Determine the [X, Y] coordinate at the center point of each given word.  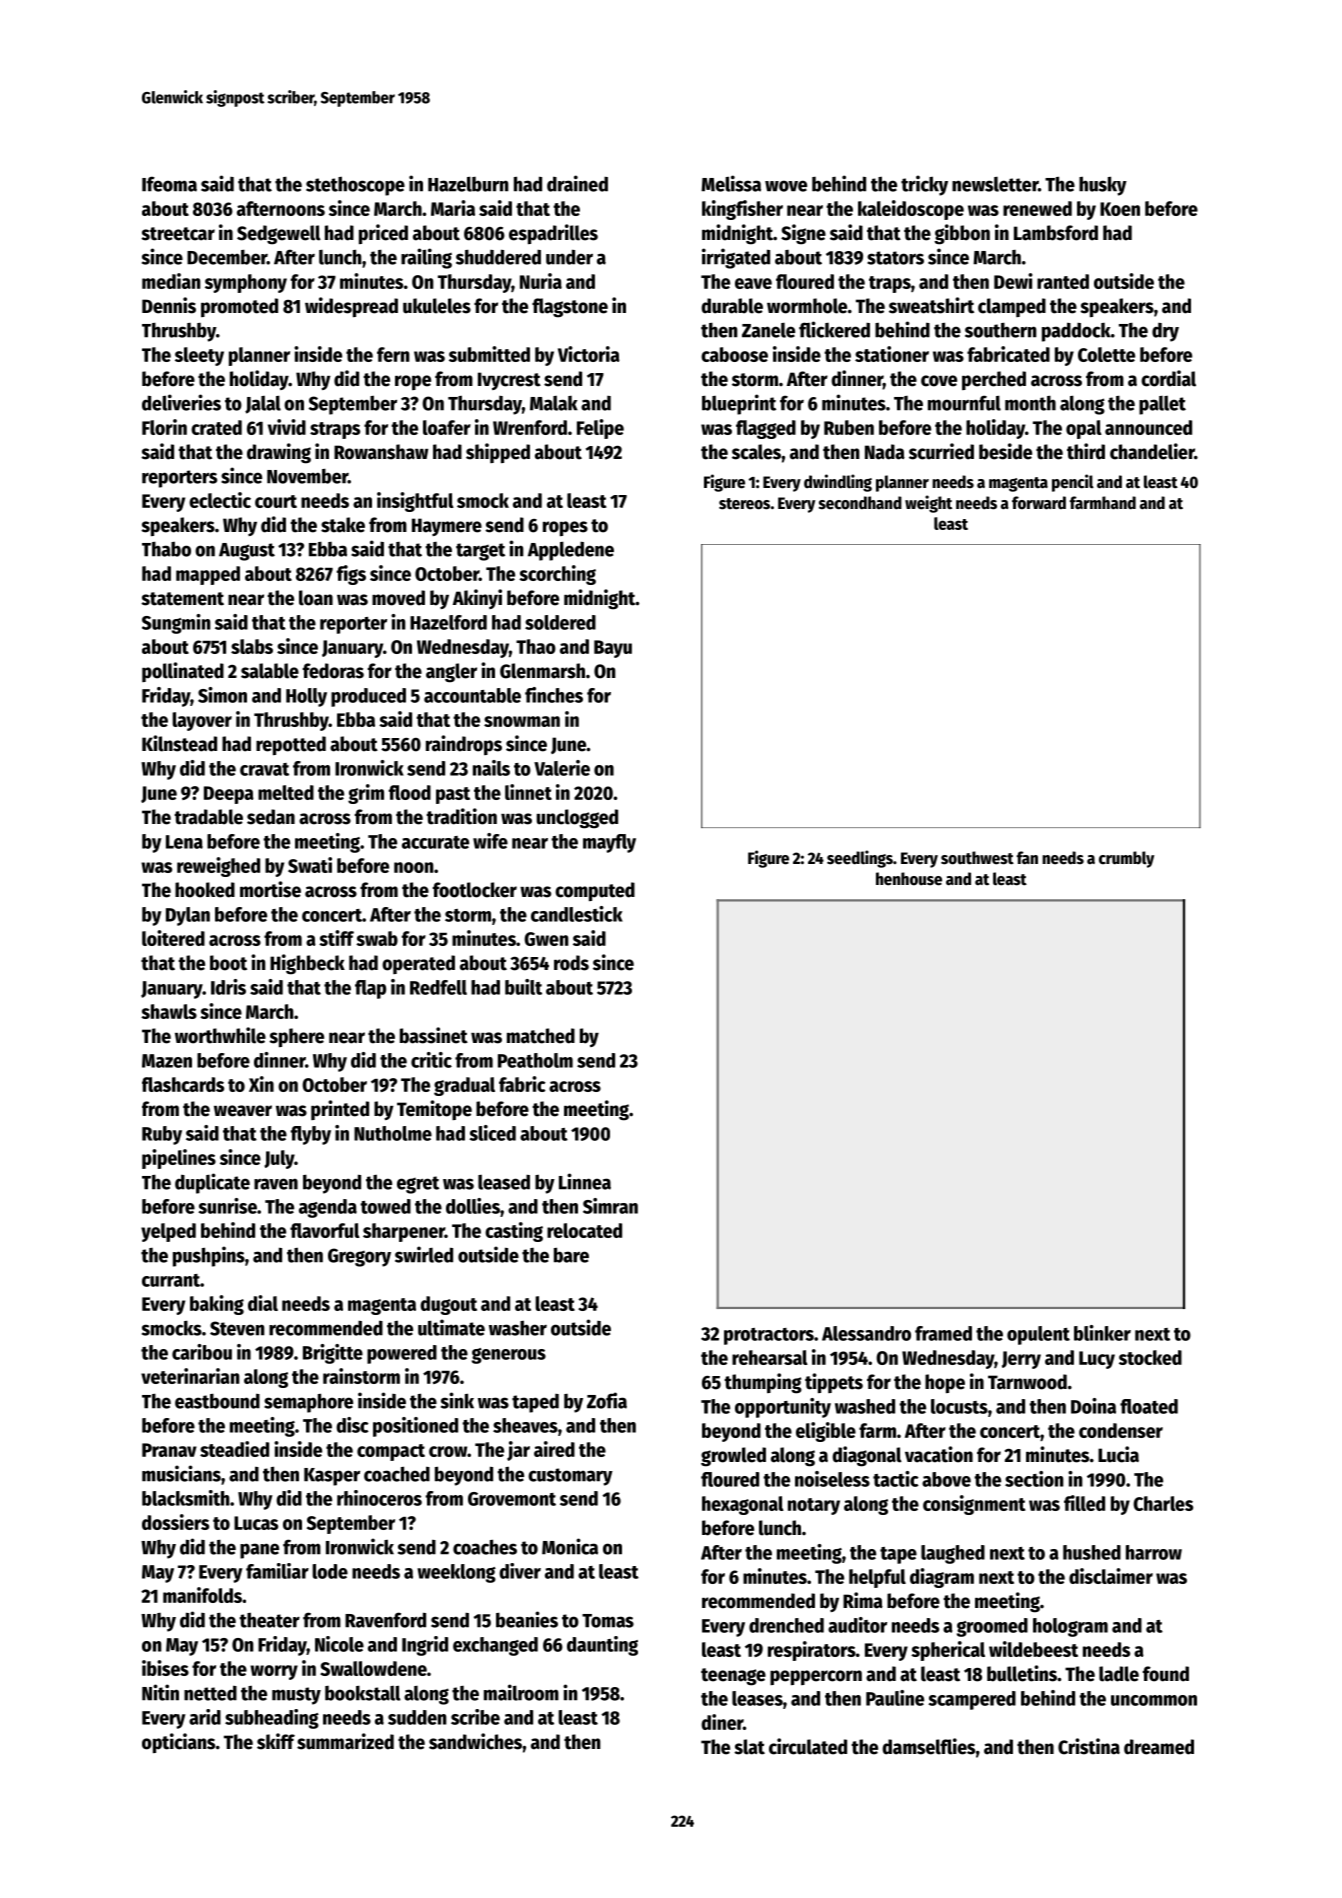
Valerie [562, 768]
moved [398, 598]
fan [1027, 858]
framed [943, 1333]
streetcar [178, 234]
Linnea [585, 1181]
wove [786, 186]
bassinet [434, 1035]
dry [1165, 332]
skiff [276, 1741]
